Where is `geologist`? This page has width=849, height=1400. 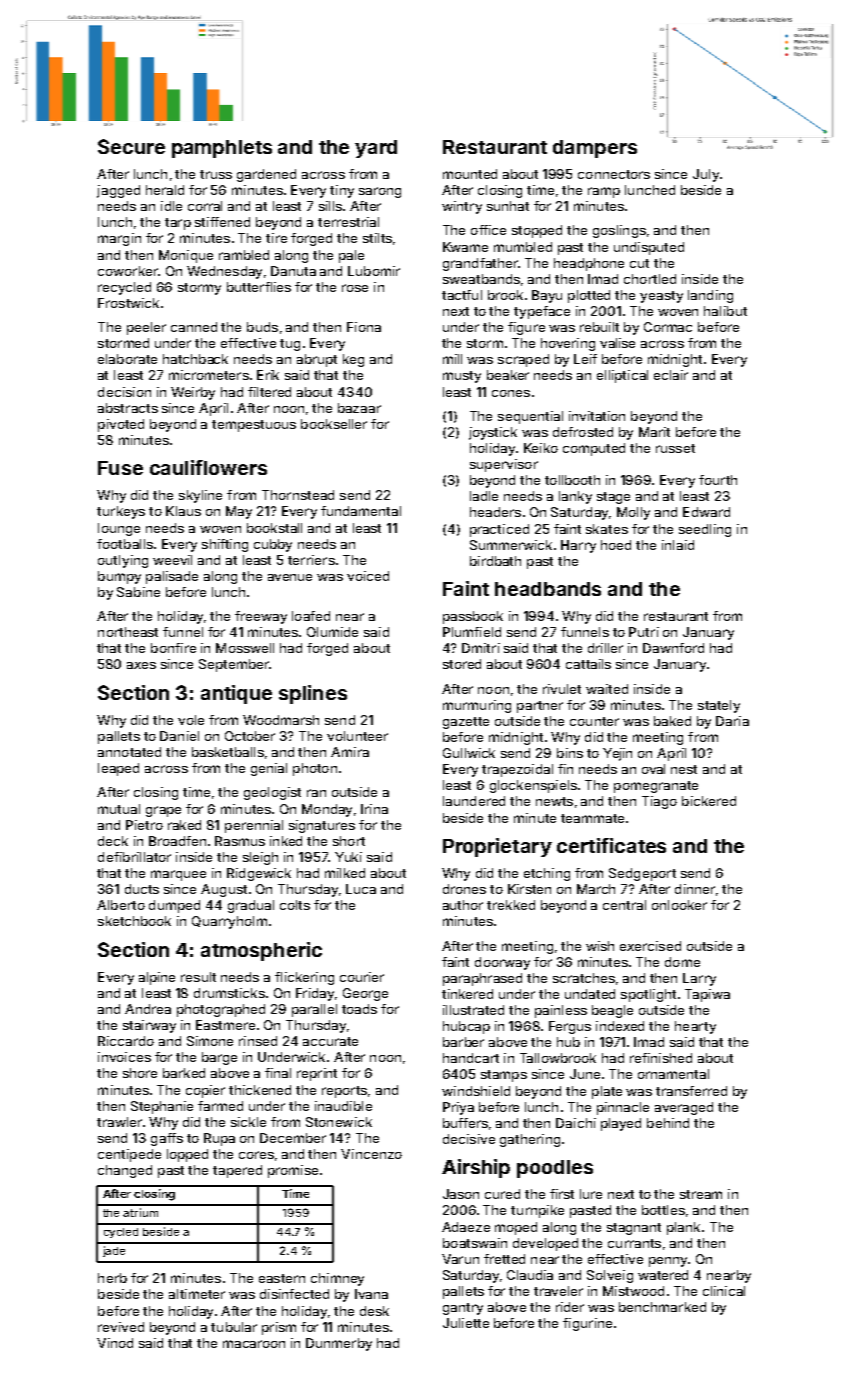
geologist is located at coordinates (272, 793).
